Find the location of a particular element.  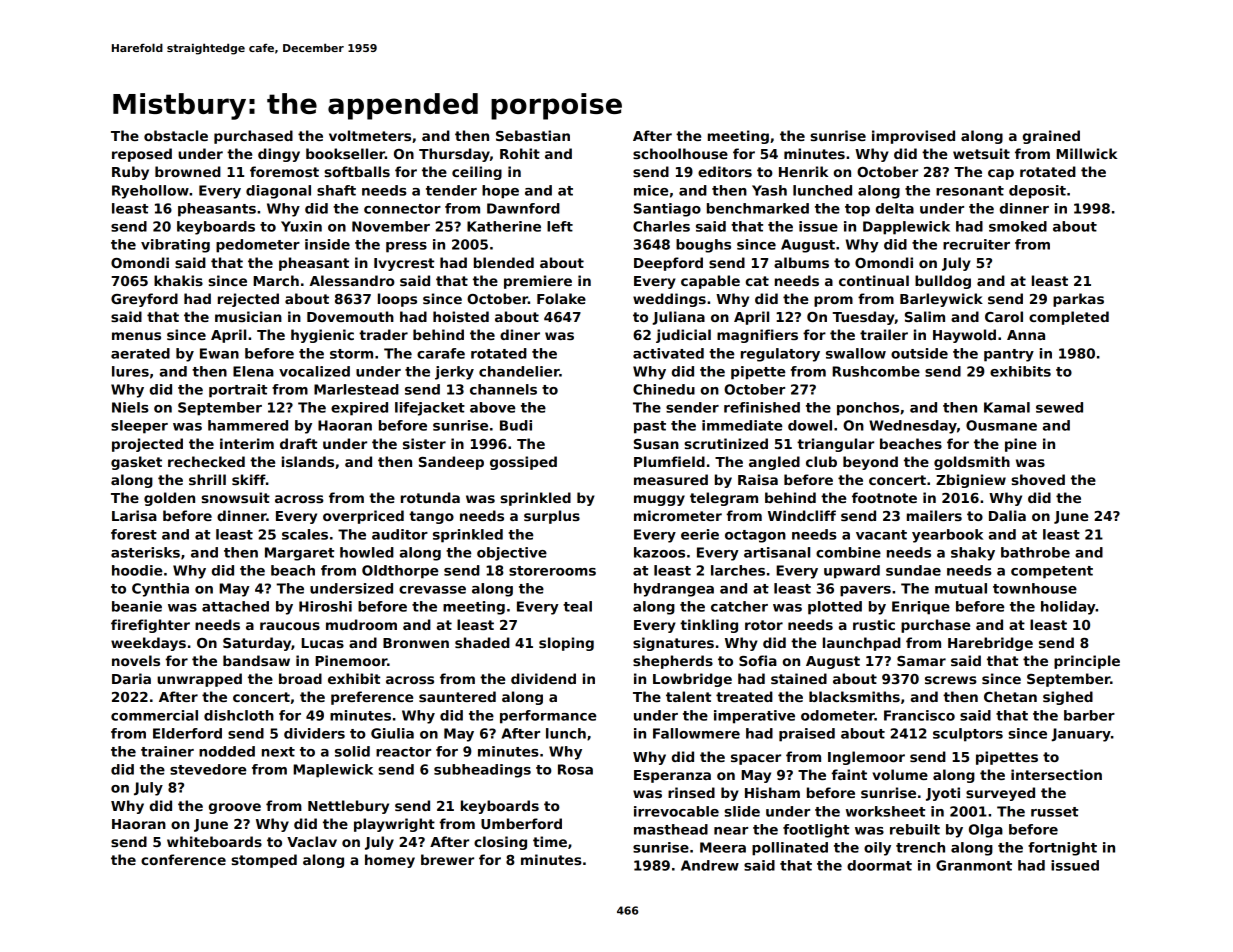

Elena is located at coordinates (253, 371).
